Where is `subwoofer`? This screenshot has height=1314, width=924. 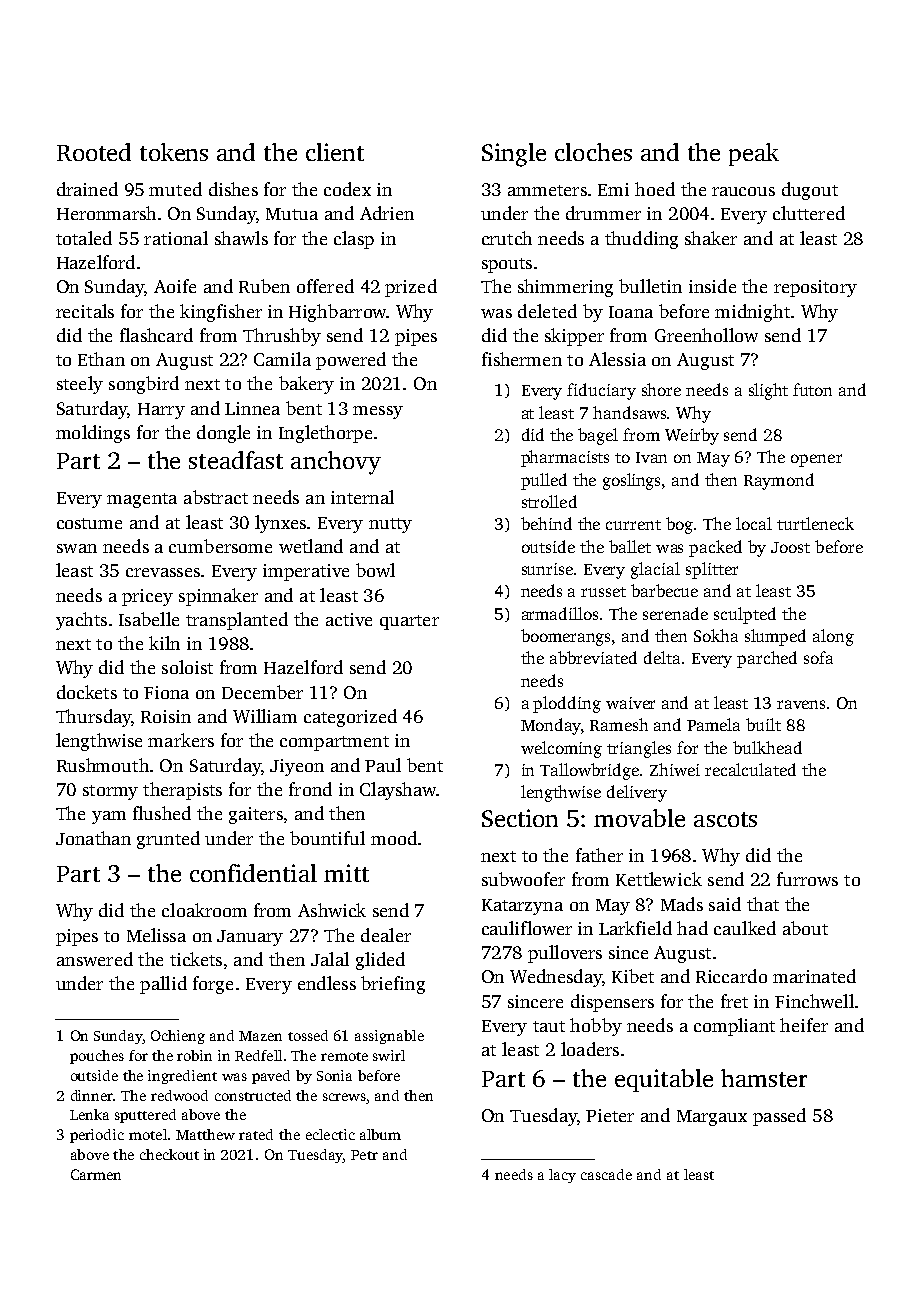 subwoofer is located at coordinates (523, 879).
